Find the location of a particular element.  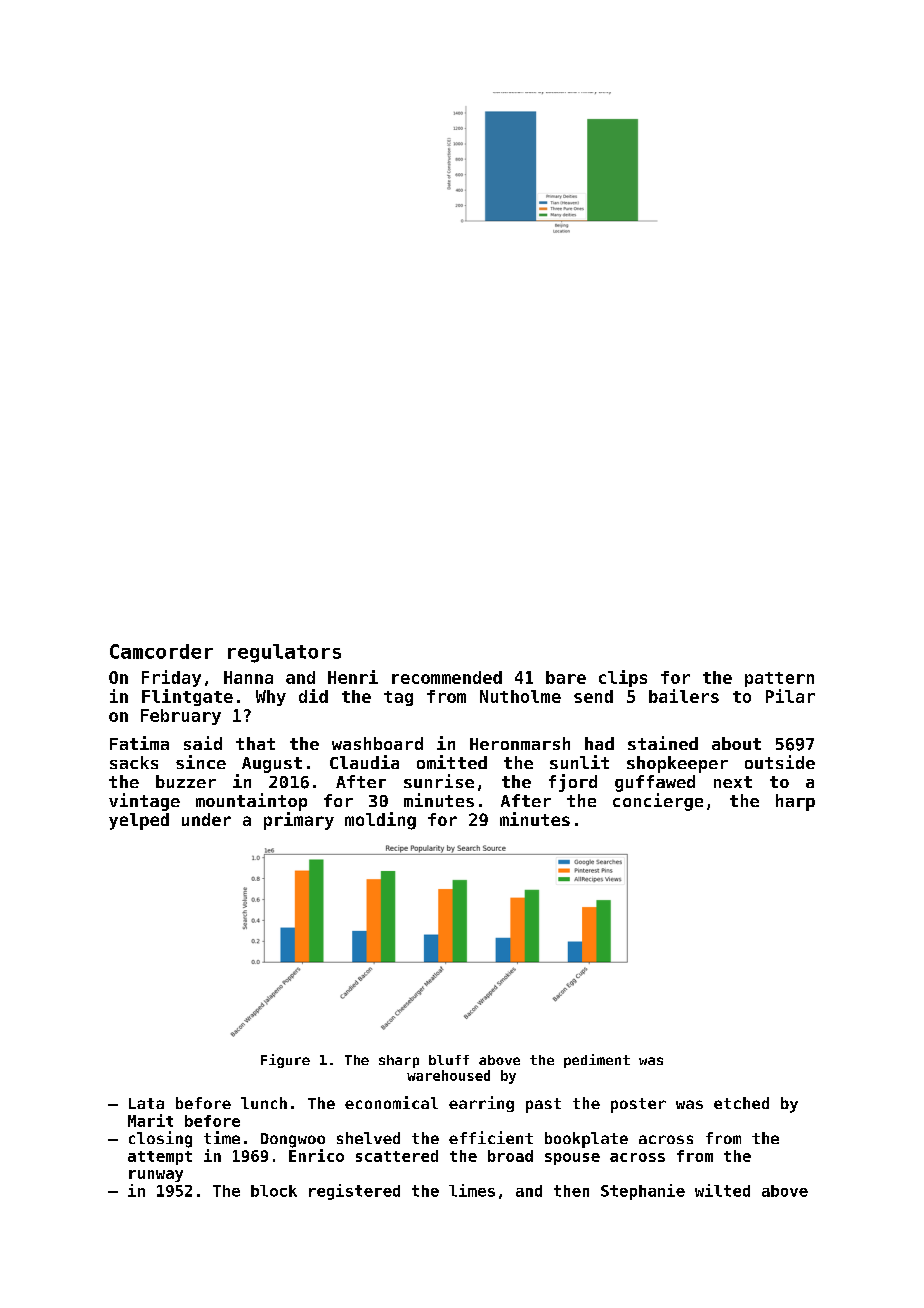

registered is located at coordinates (354, 1192).
